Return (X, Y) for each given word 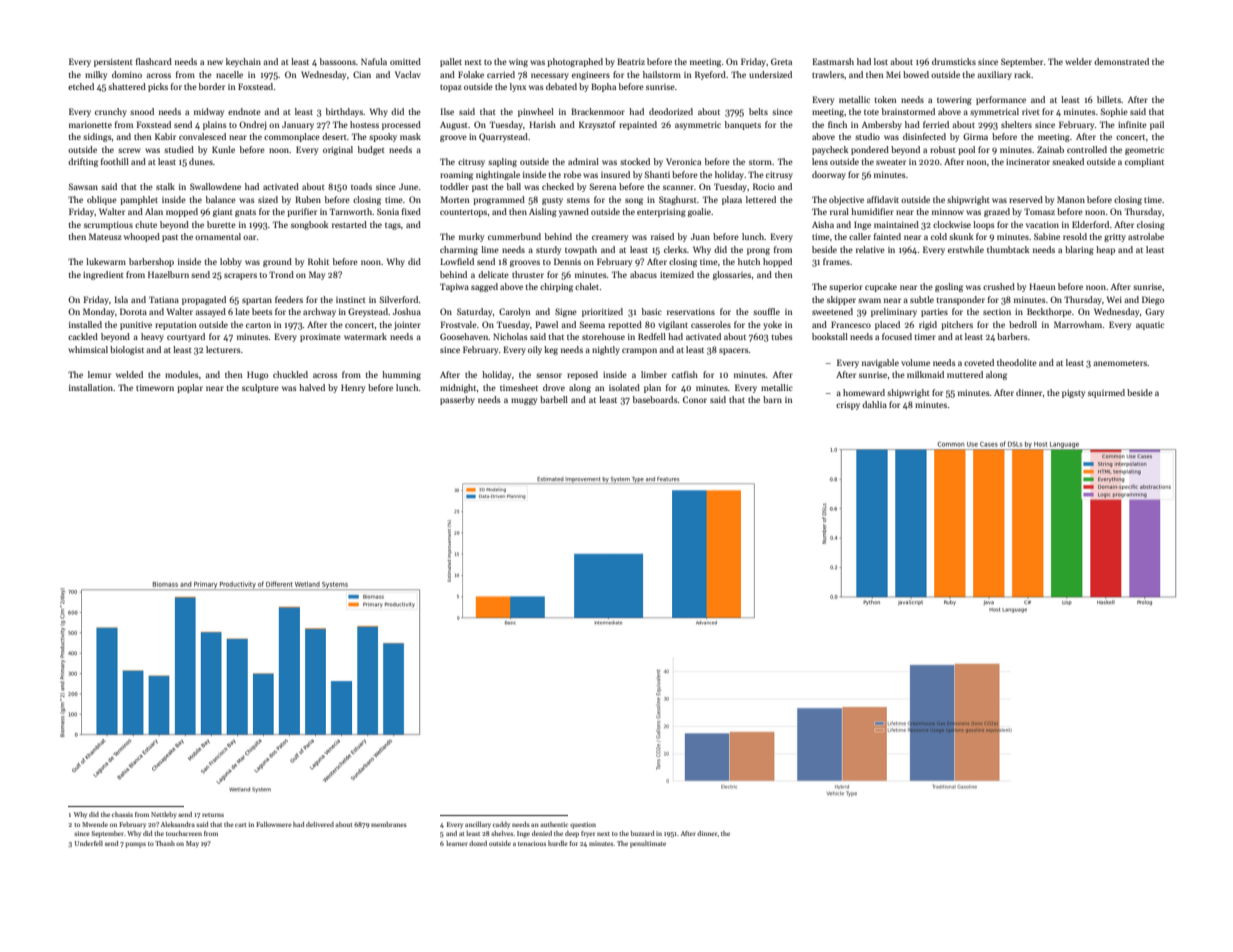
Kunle (223, 149)
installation (91, 387)
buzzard (642, 833)
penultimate (648, 844)
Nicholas (510, 336)
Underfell (89, 843)
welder (1078, 61)
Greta (781, 61)
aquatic (1150, 326)
